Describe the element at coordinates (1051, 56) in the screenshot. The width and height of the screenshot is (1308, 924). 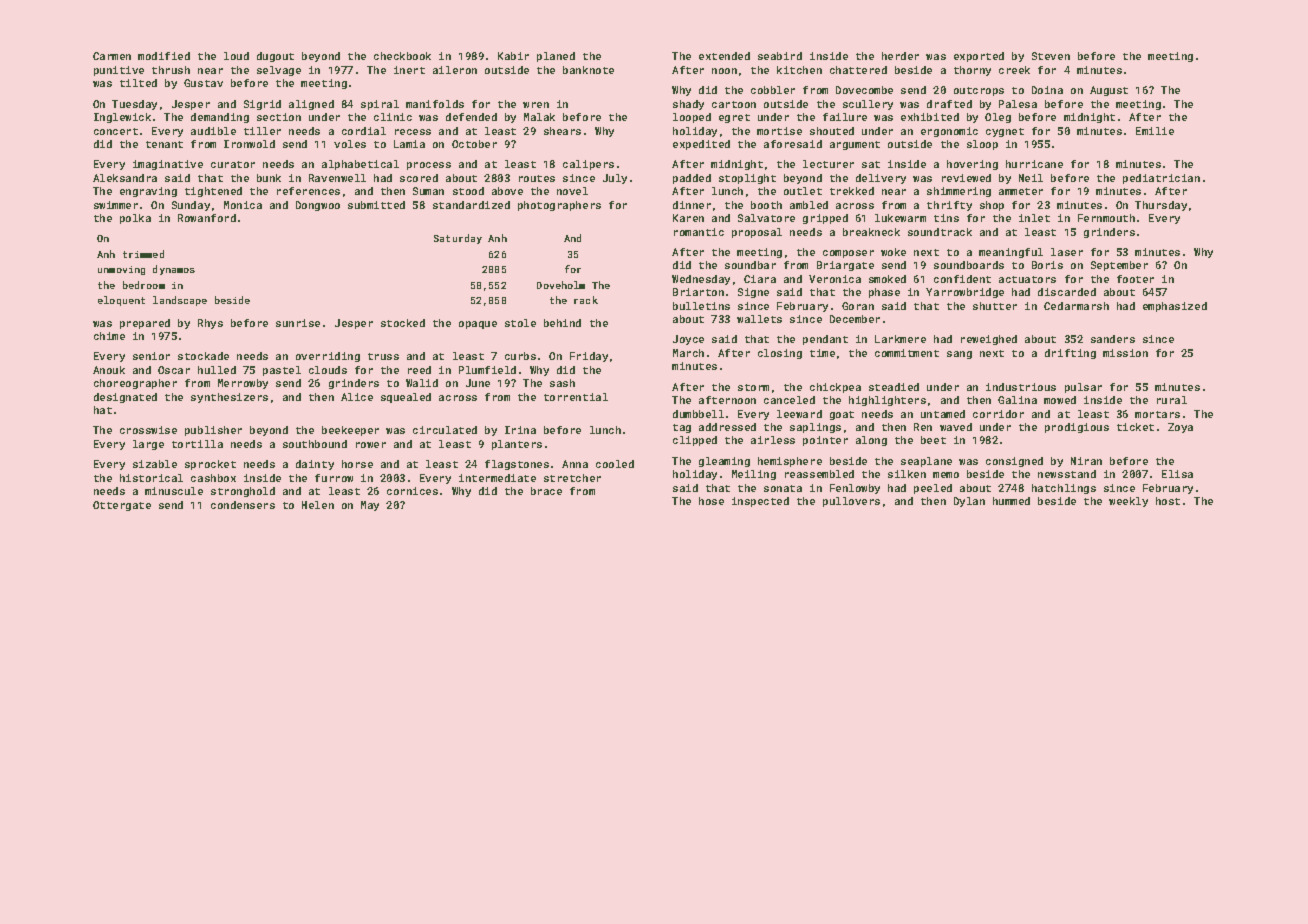
I see `Steven` at that location.
